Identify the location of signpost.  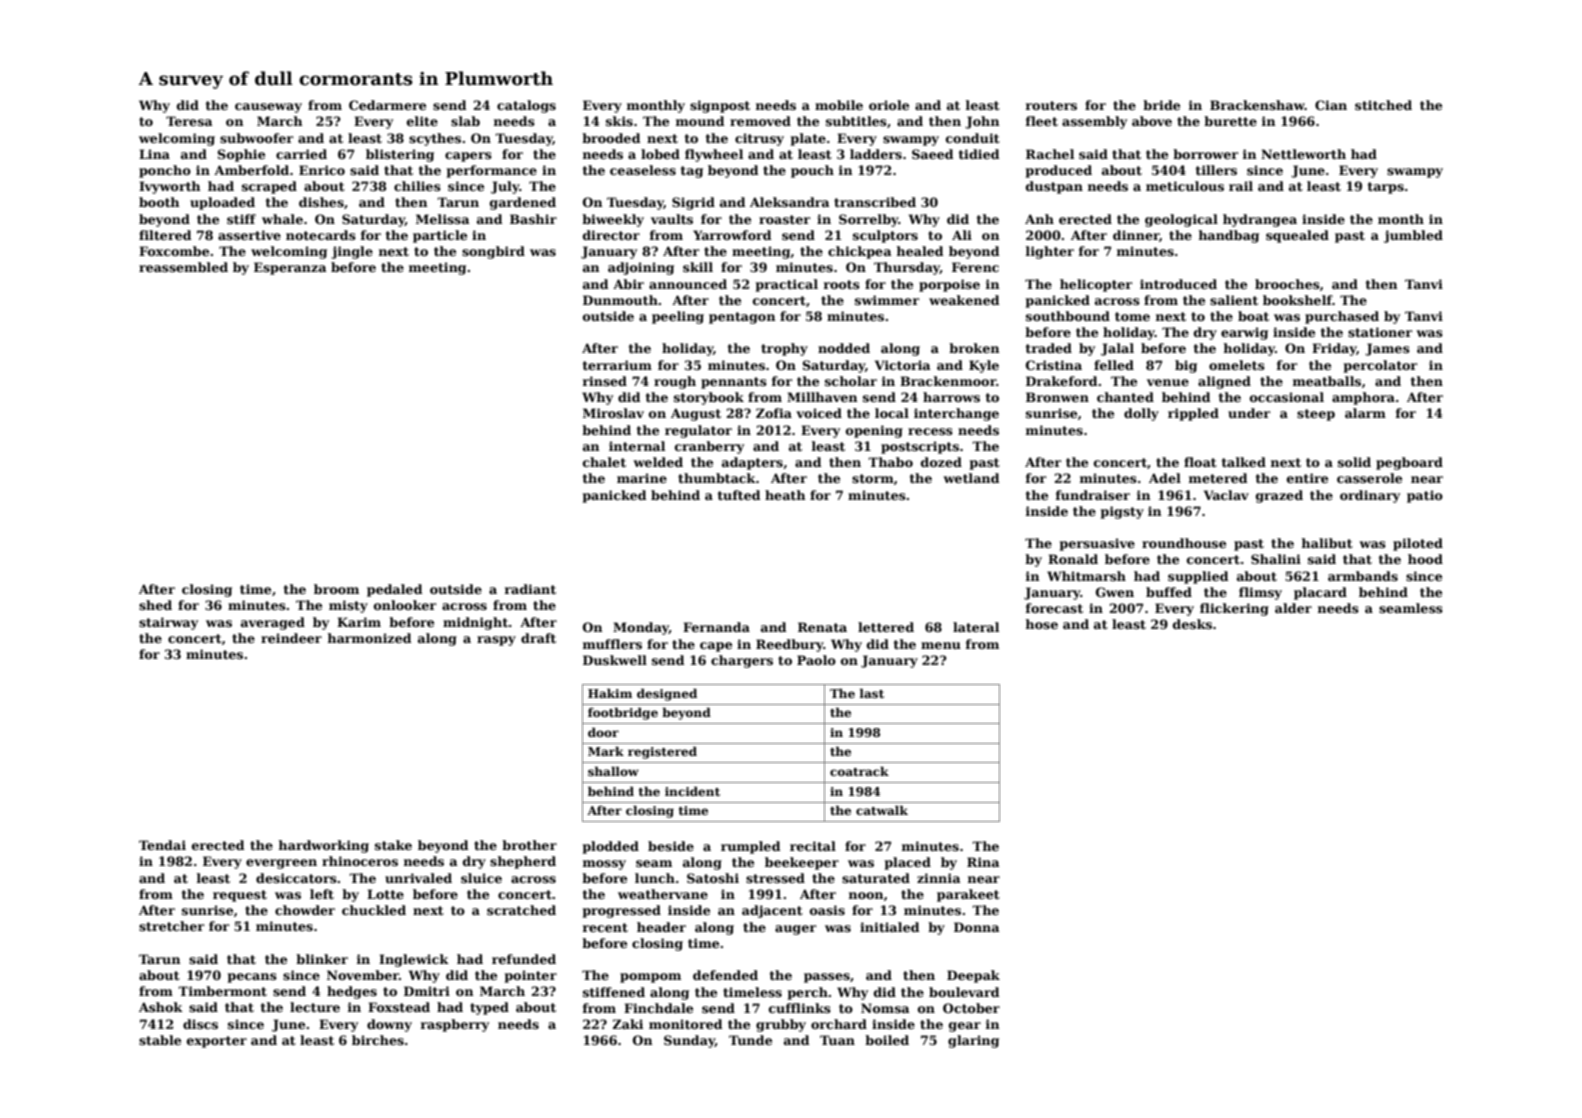
(720, 106).
